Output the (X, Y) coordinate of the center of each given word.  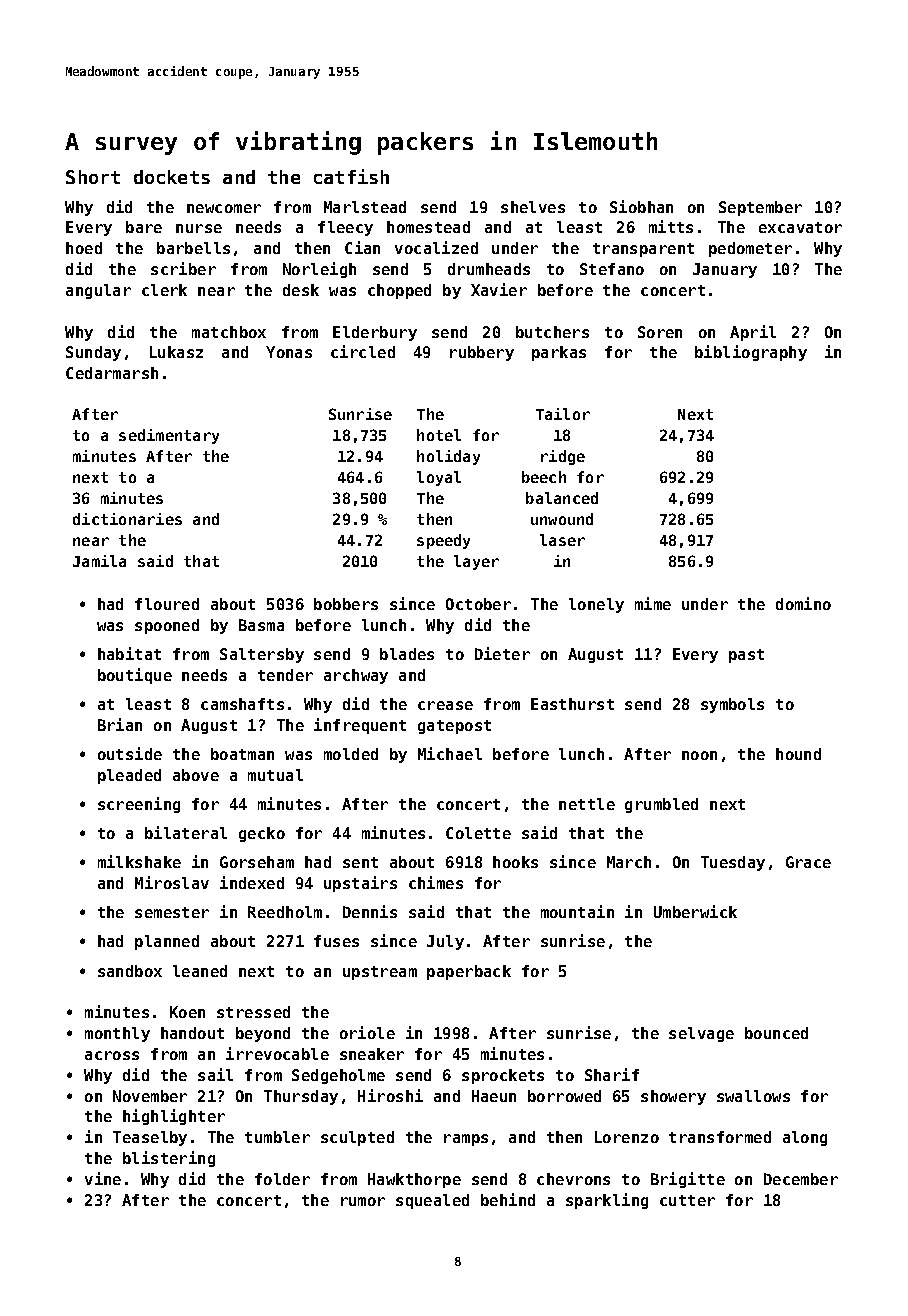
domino (803, 603)
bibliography (751, 353)
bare (144, 227)
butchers (552, 332)
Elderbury (375, 333)
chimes (436, 882)
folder (282, 1179)
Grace (808, 862)
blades (407, 654)
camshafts (242, 704)
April (753, 333)
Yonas (289, 352)
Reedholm (285, 912)
